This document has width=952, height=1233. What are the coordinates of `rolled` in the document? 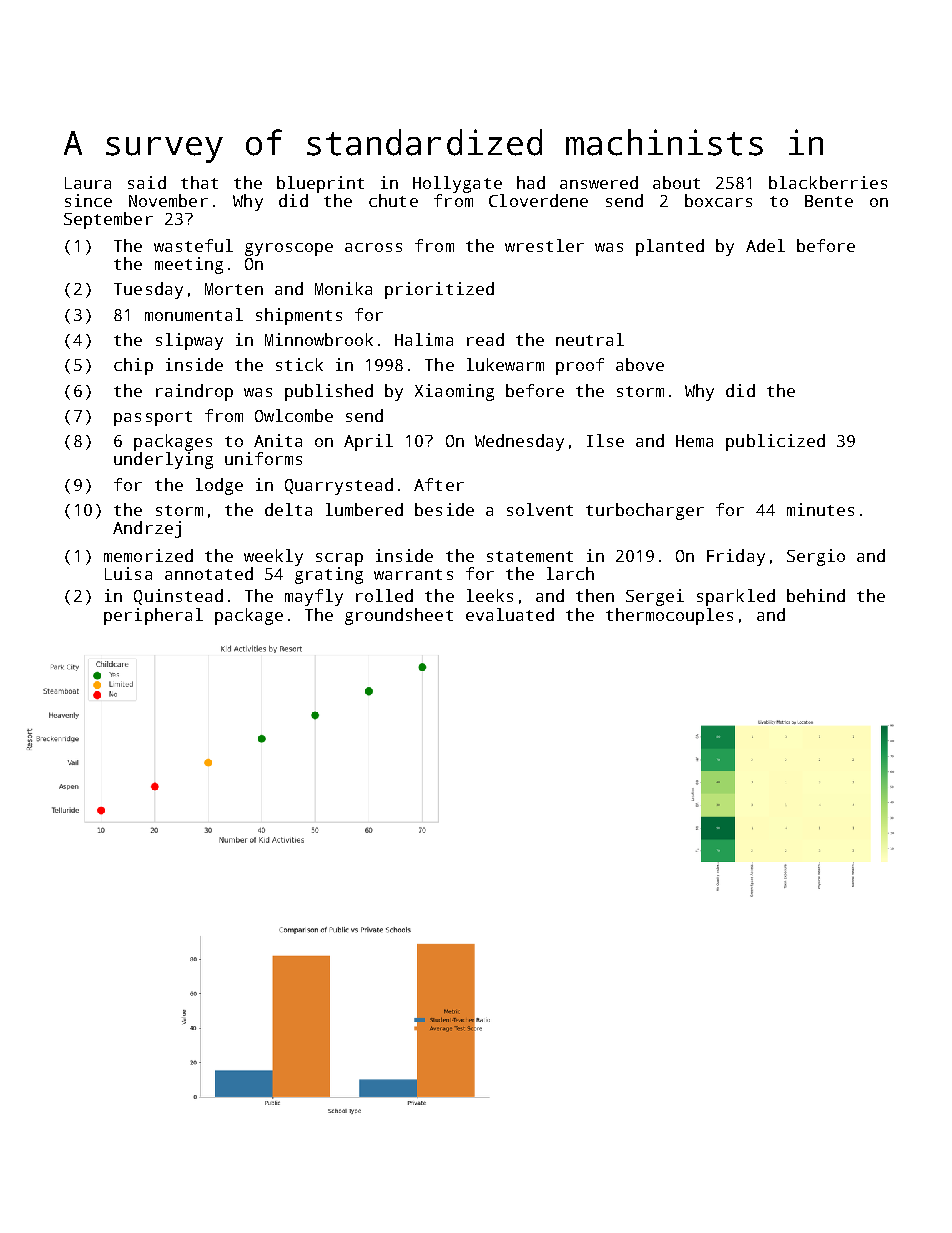 It's located at (384, 595).
